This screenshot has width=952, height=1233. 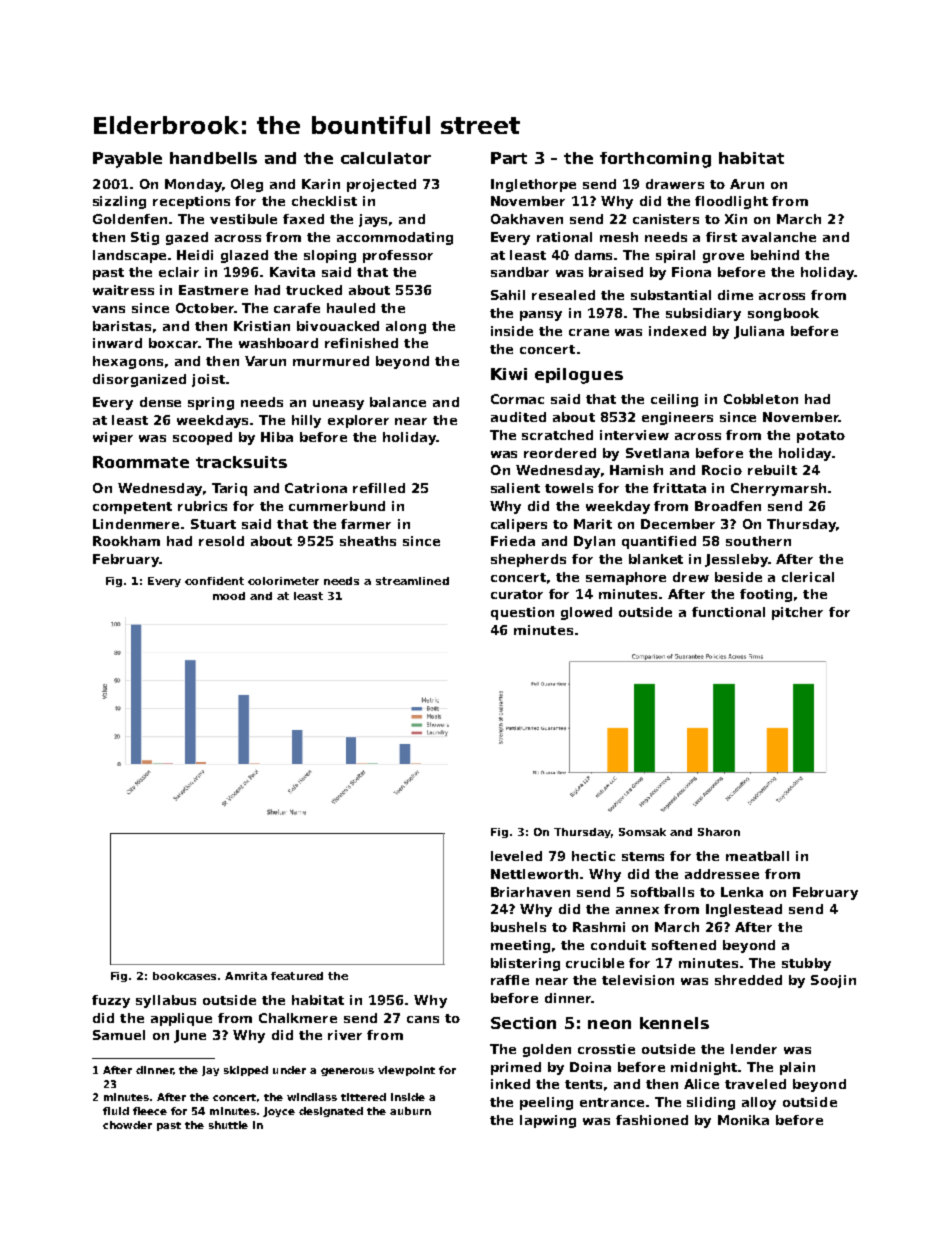 What do you see at coordinates (519, 525) in the screenshot?
I see `calipers` at bounding box center [519, 525].
